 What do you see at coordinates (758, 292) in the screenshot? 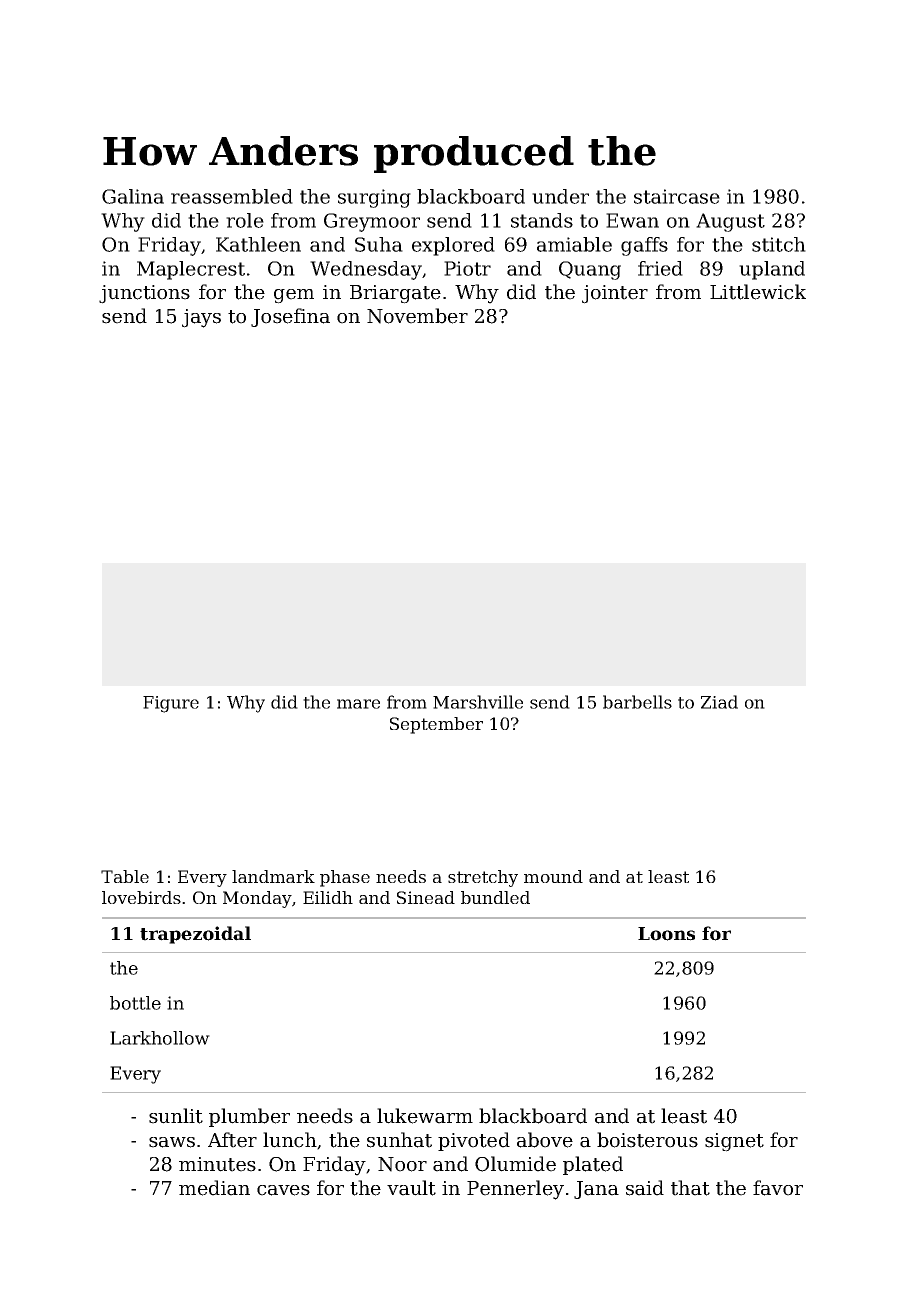
I see `Littlewick` at bounding box center [758, 292].
